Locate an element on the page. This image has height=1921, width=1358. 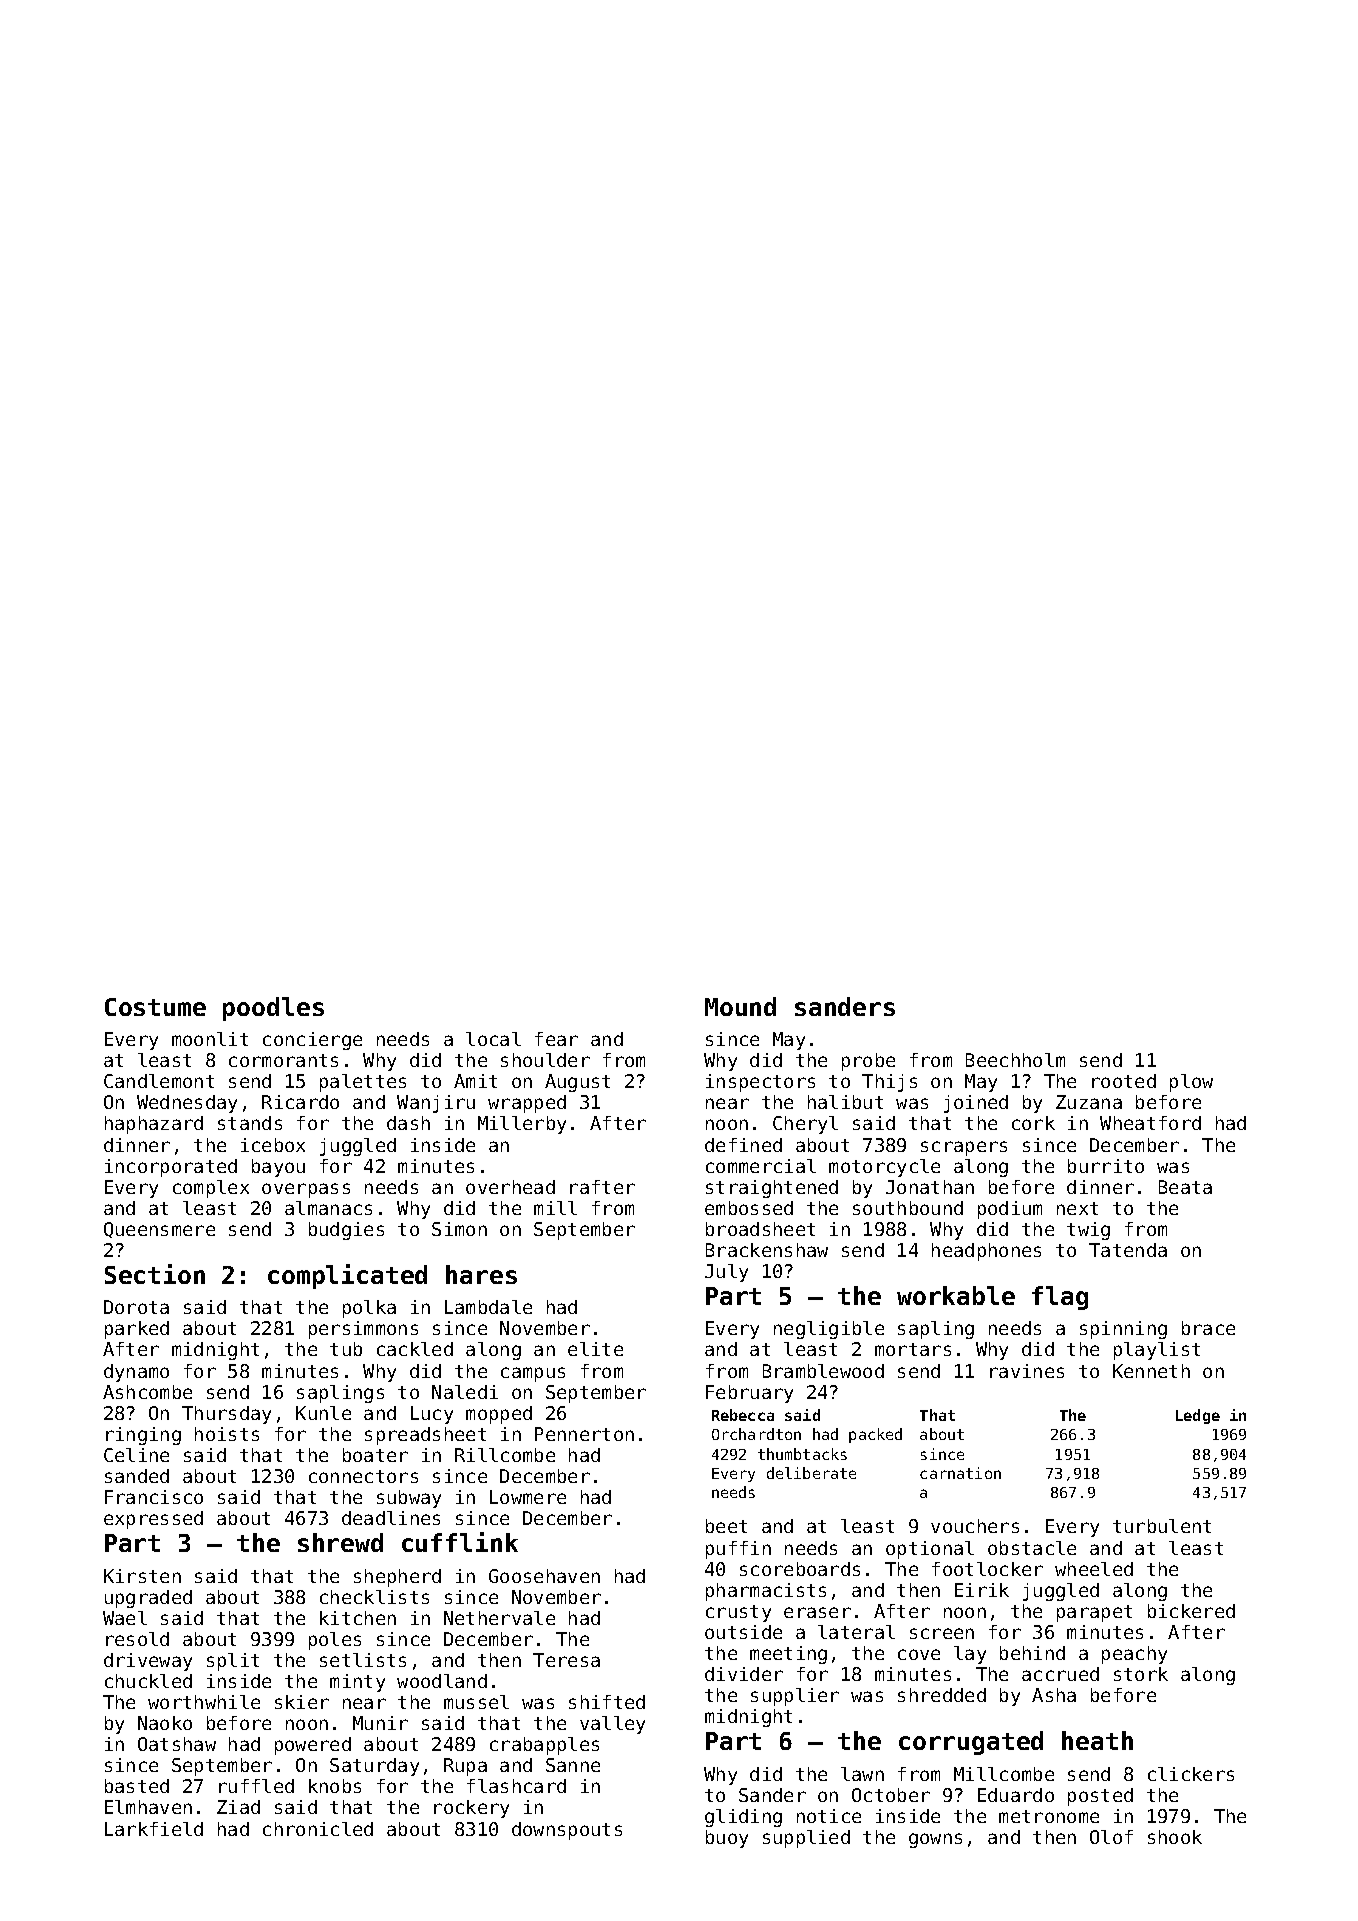
joined is located at coordinates (976, 1104).
